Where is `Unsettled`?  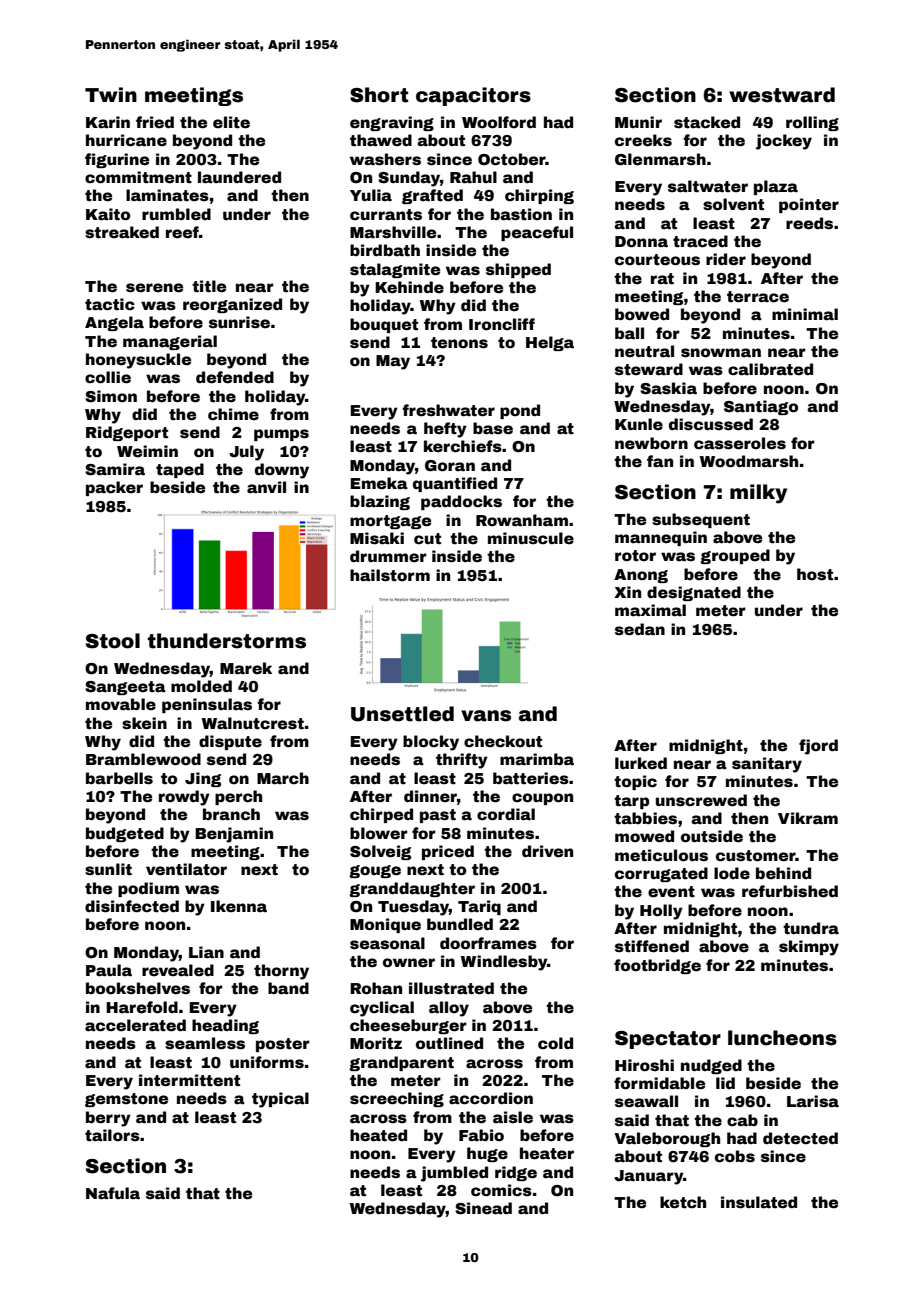 Unsettled is located at coordinates (402, 714).
